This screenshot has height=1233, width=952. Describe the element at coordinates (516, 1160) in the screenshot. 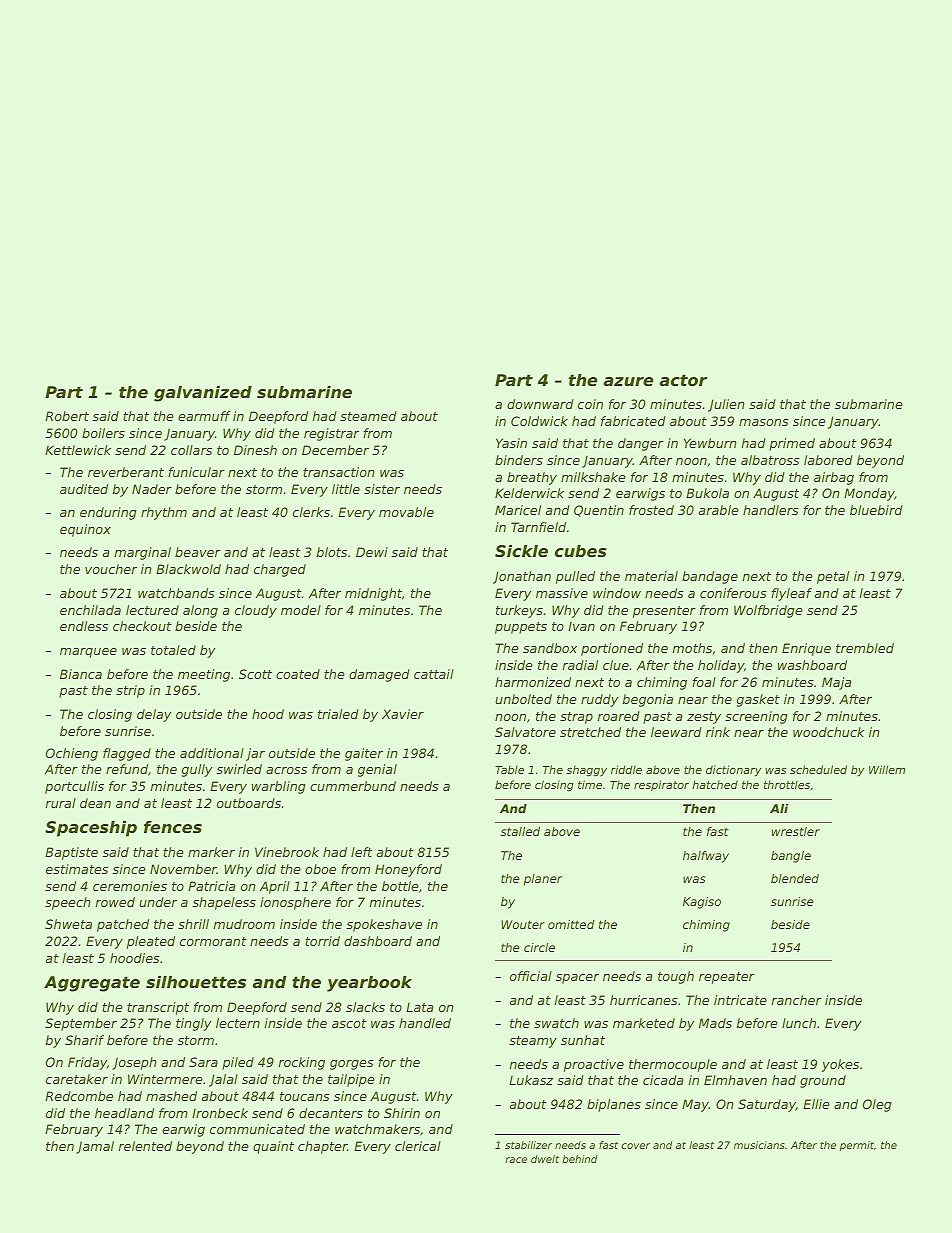

I see `race` at that location.
